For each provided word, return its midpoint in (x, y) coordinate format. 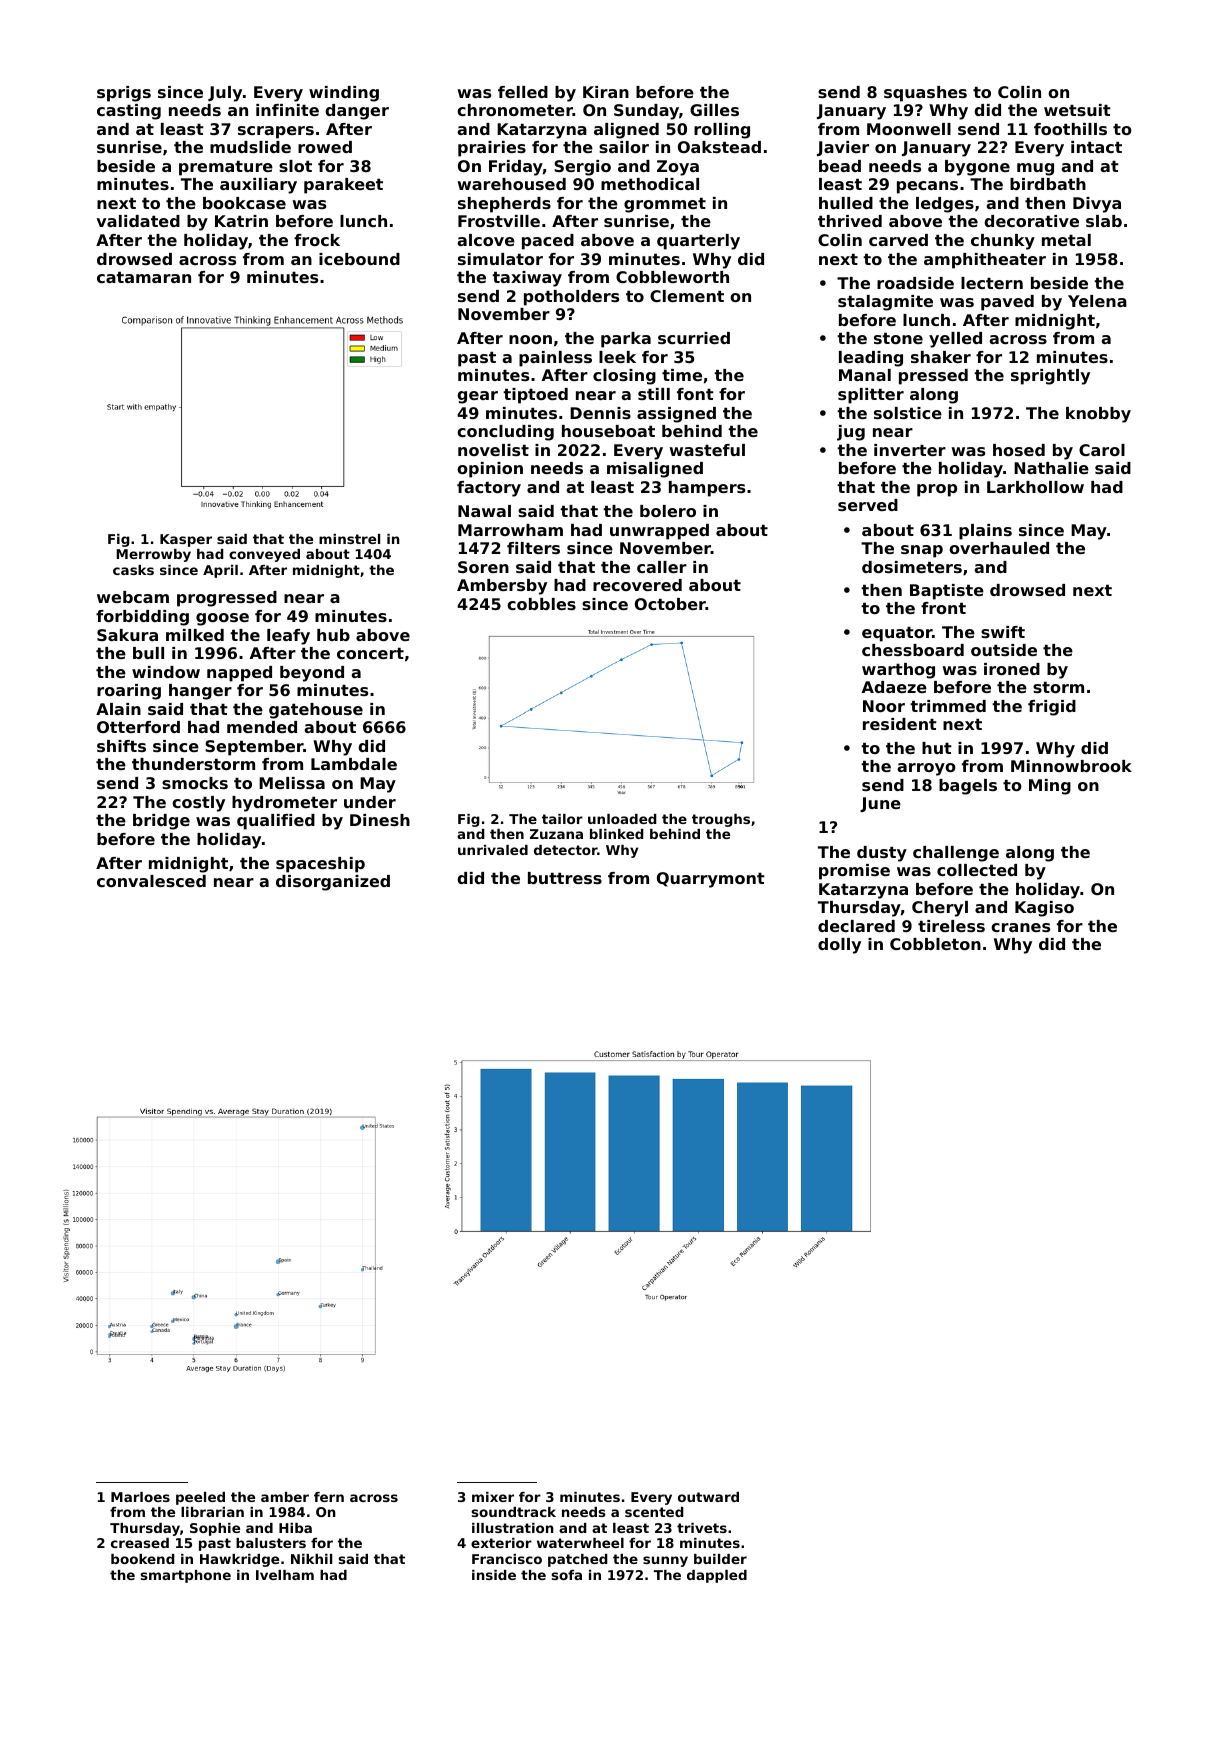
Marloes (140, 1497)
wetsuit (1077, 110)
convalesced (151, 881)
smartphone (185, 1576)
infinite (287, 110)
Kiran (606, 92)
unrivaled (493, 850)
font (695, 394)
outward (708, 1497)
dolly (839, 946)
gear (477, 397)
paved (1007, 303)
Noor (884, 706)
